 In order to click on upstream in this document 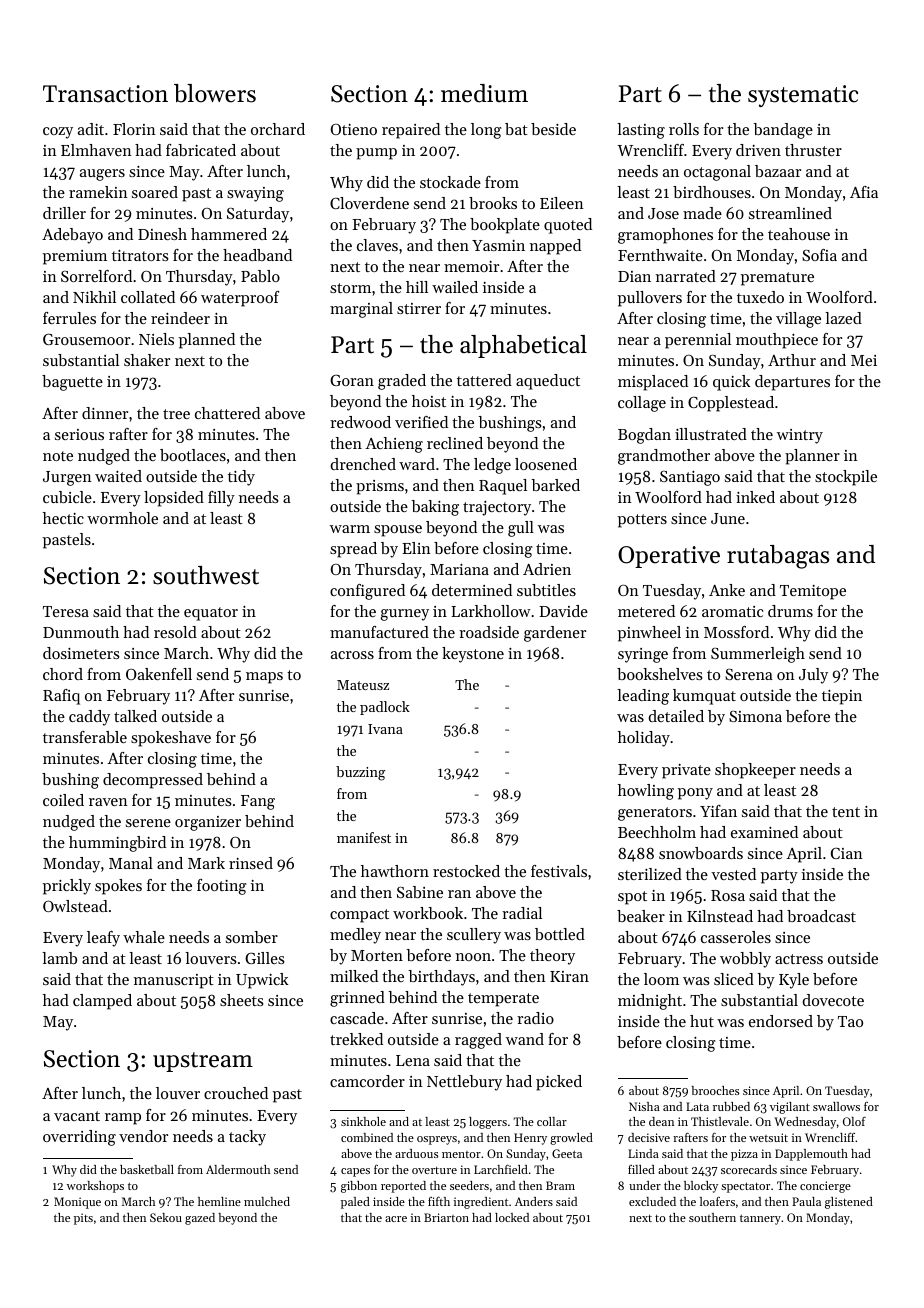, I will do `click(203, 1062)`.
